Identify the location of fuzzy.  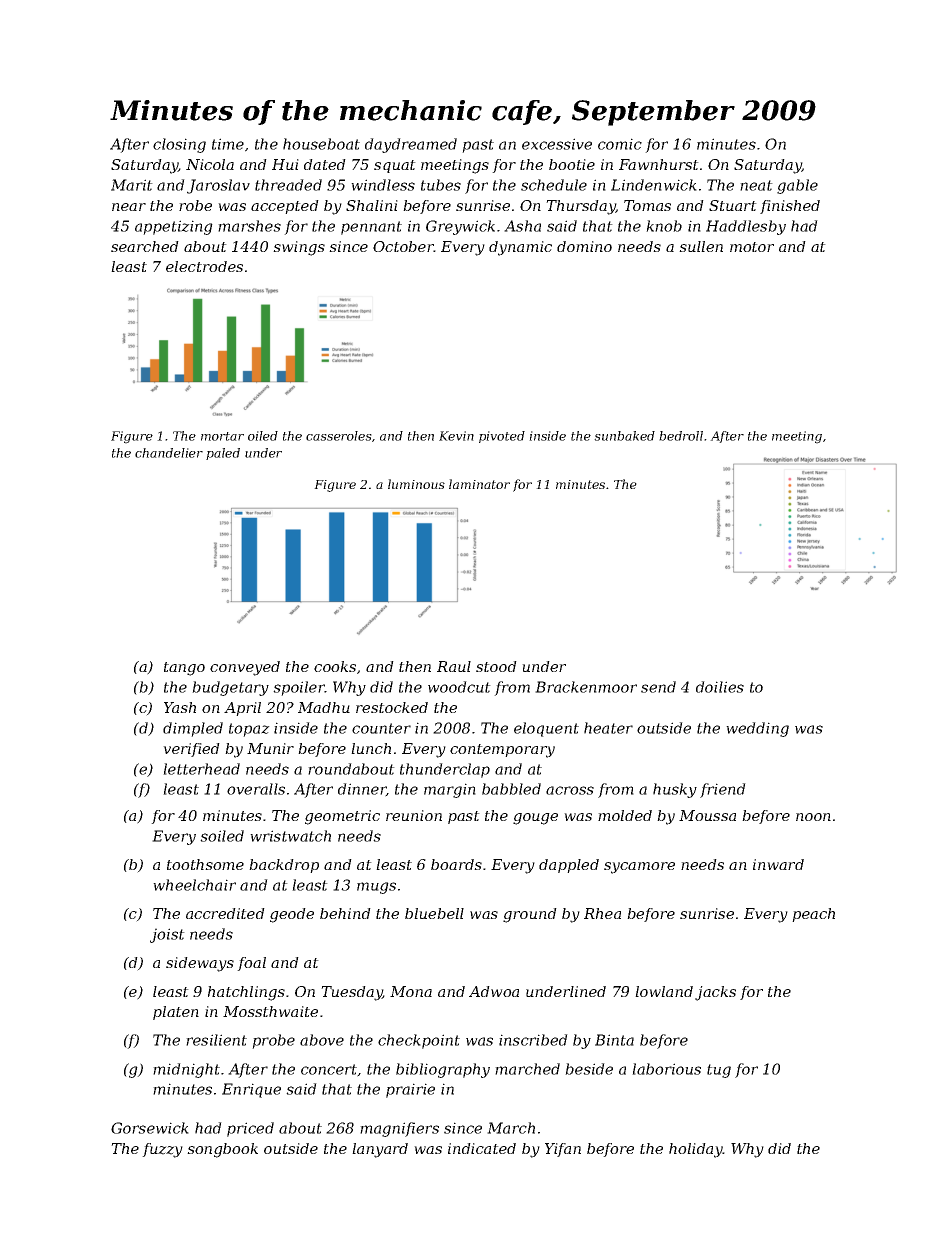
(162, 1150).
